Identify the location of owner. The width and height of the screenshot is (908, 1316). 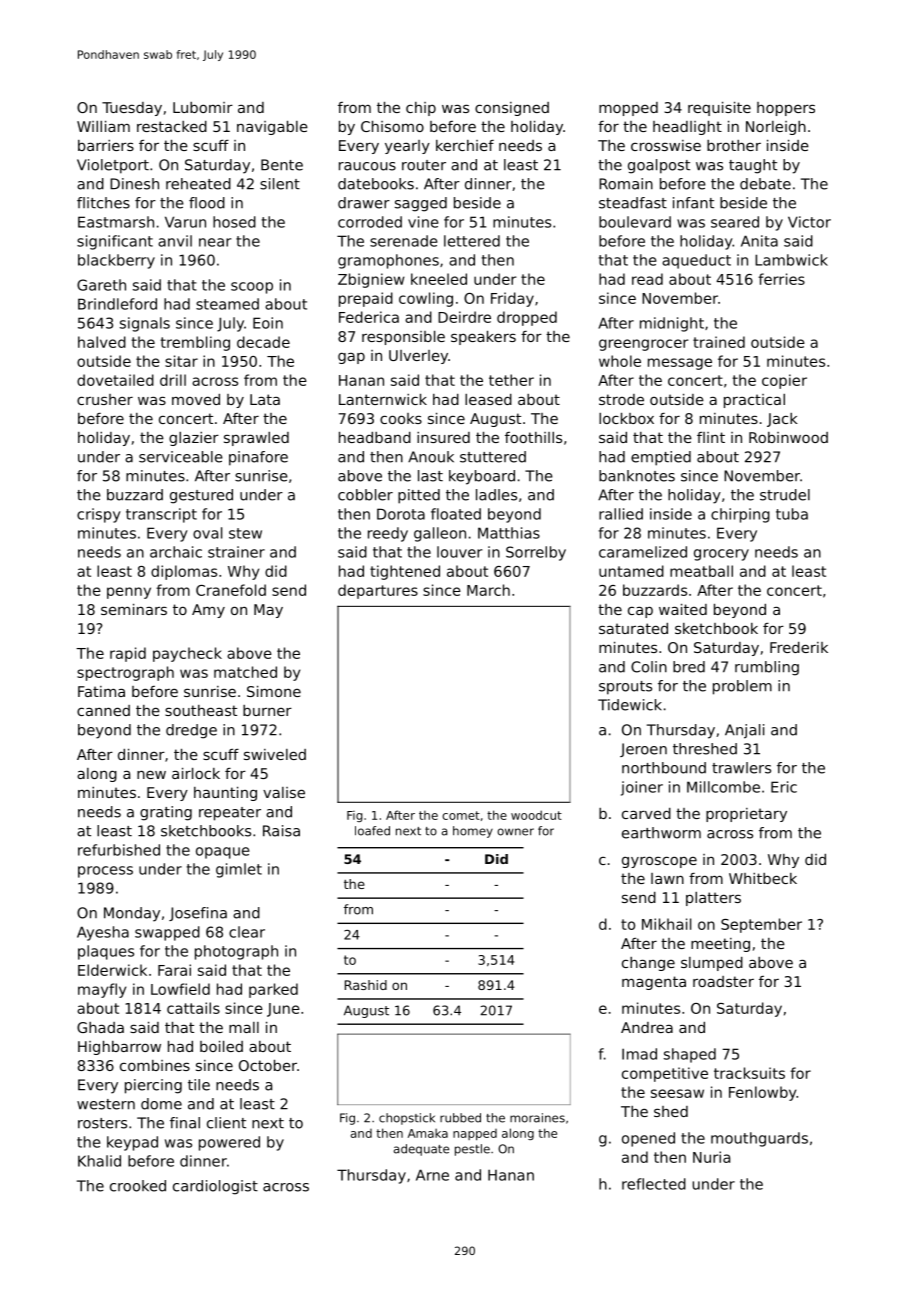
(515, 832).
